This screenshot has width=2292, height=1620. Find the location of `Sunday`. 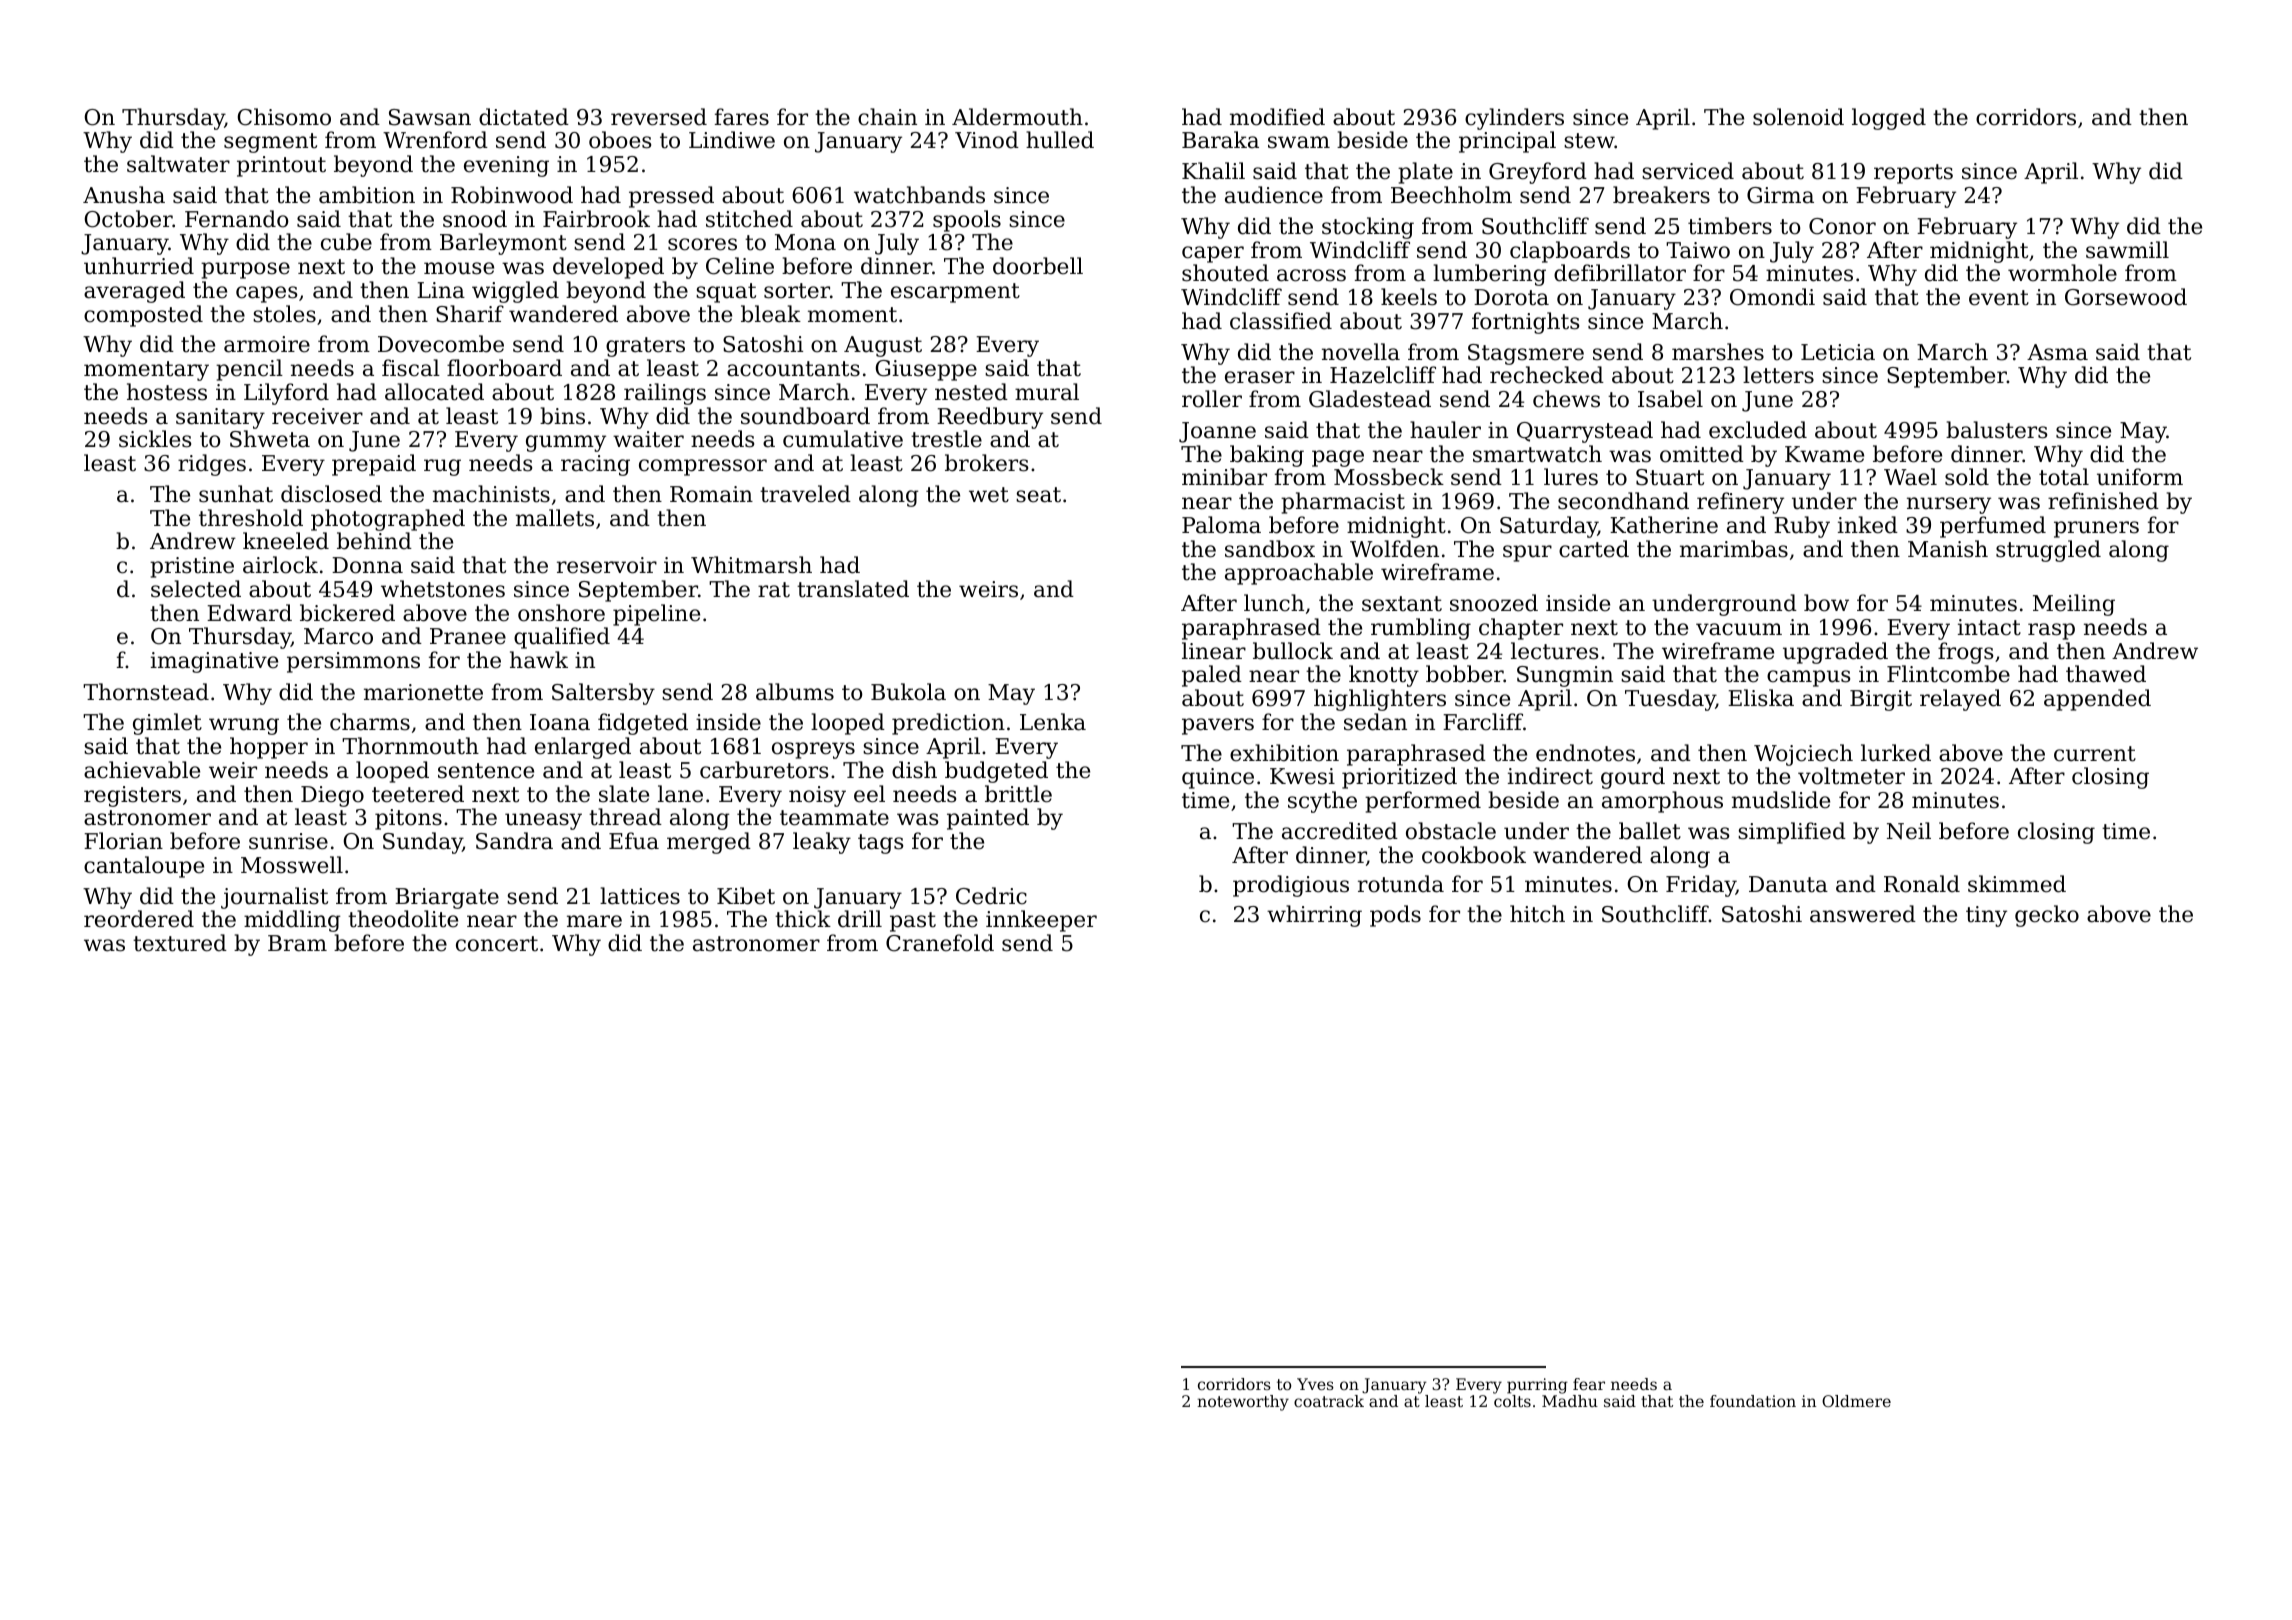

Sunday is located at coordinates (422, 843).
